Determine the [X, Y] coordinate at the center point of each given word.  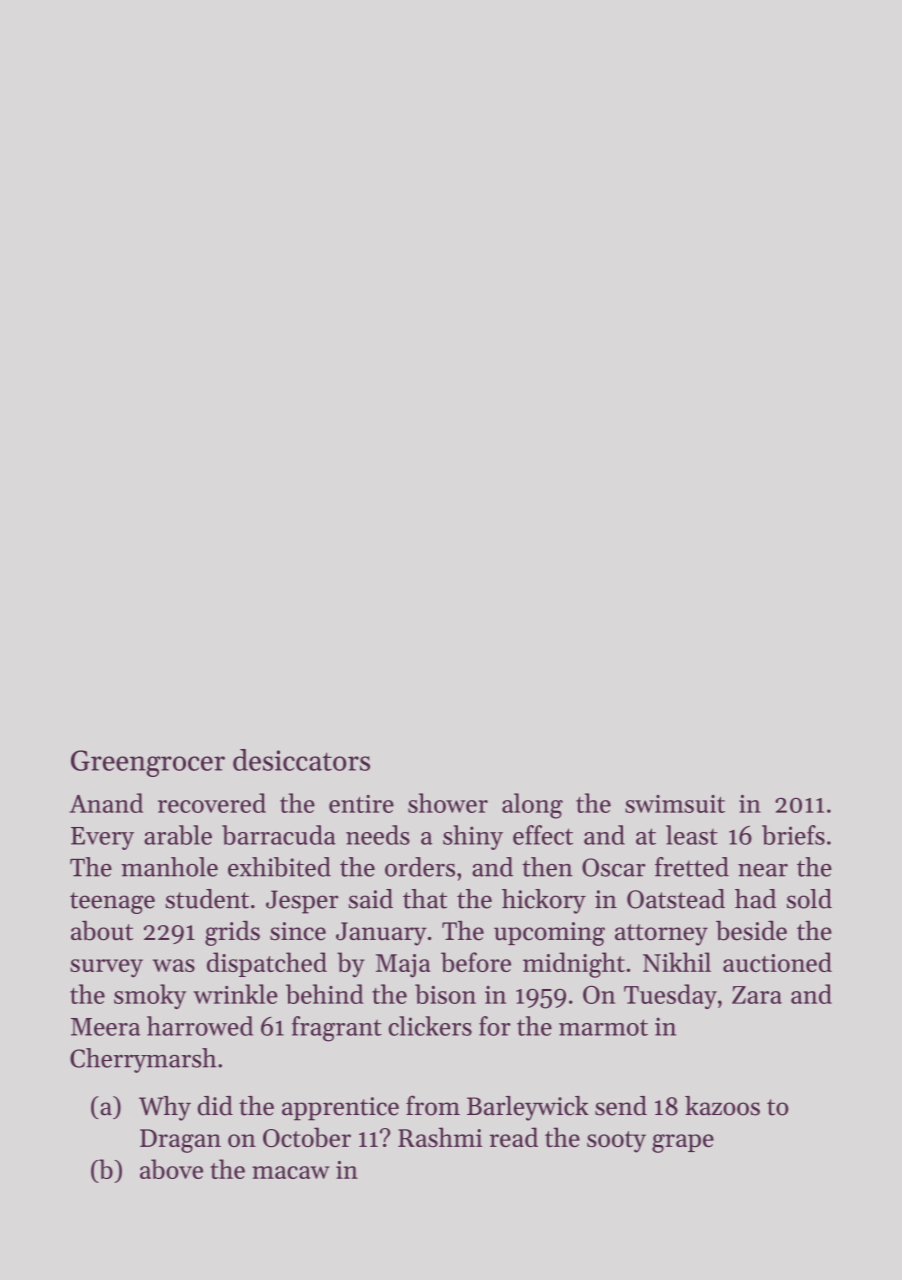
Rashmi [440, 1137]
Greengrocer [148, 763]
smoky [150, 996]
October [307, 1137]
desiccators [301, 760]
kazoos [722, 1106]
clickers [430, 1026]
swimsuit [675, 804]
